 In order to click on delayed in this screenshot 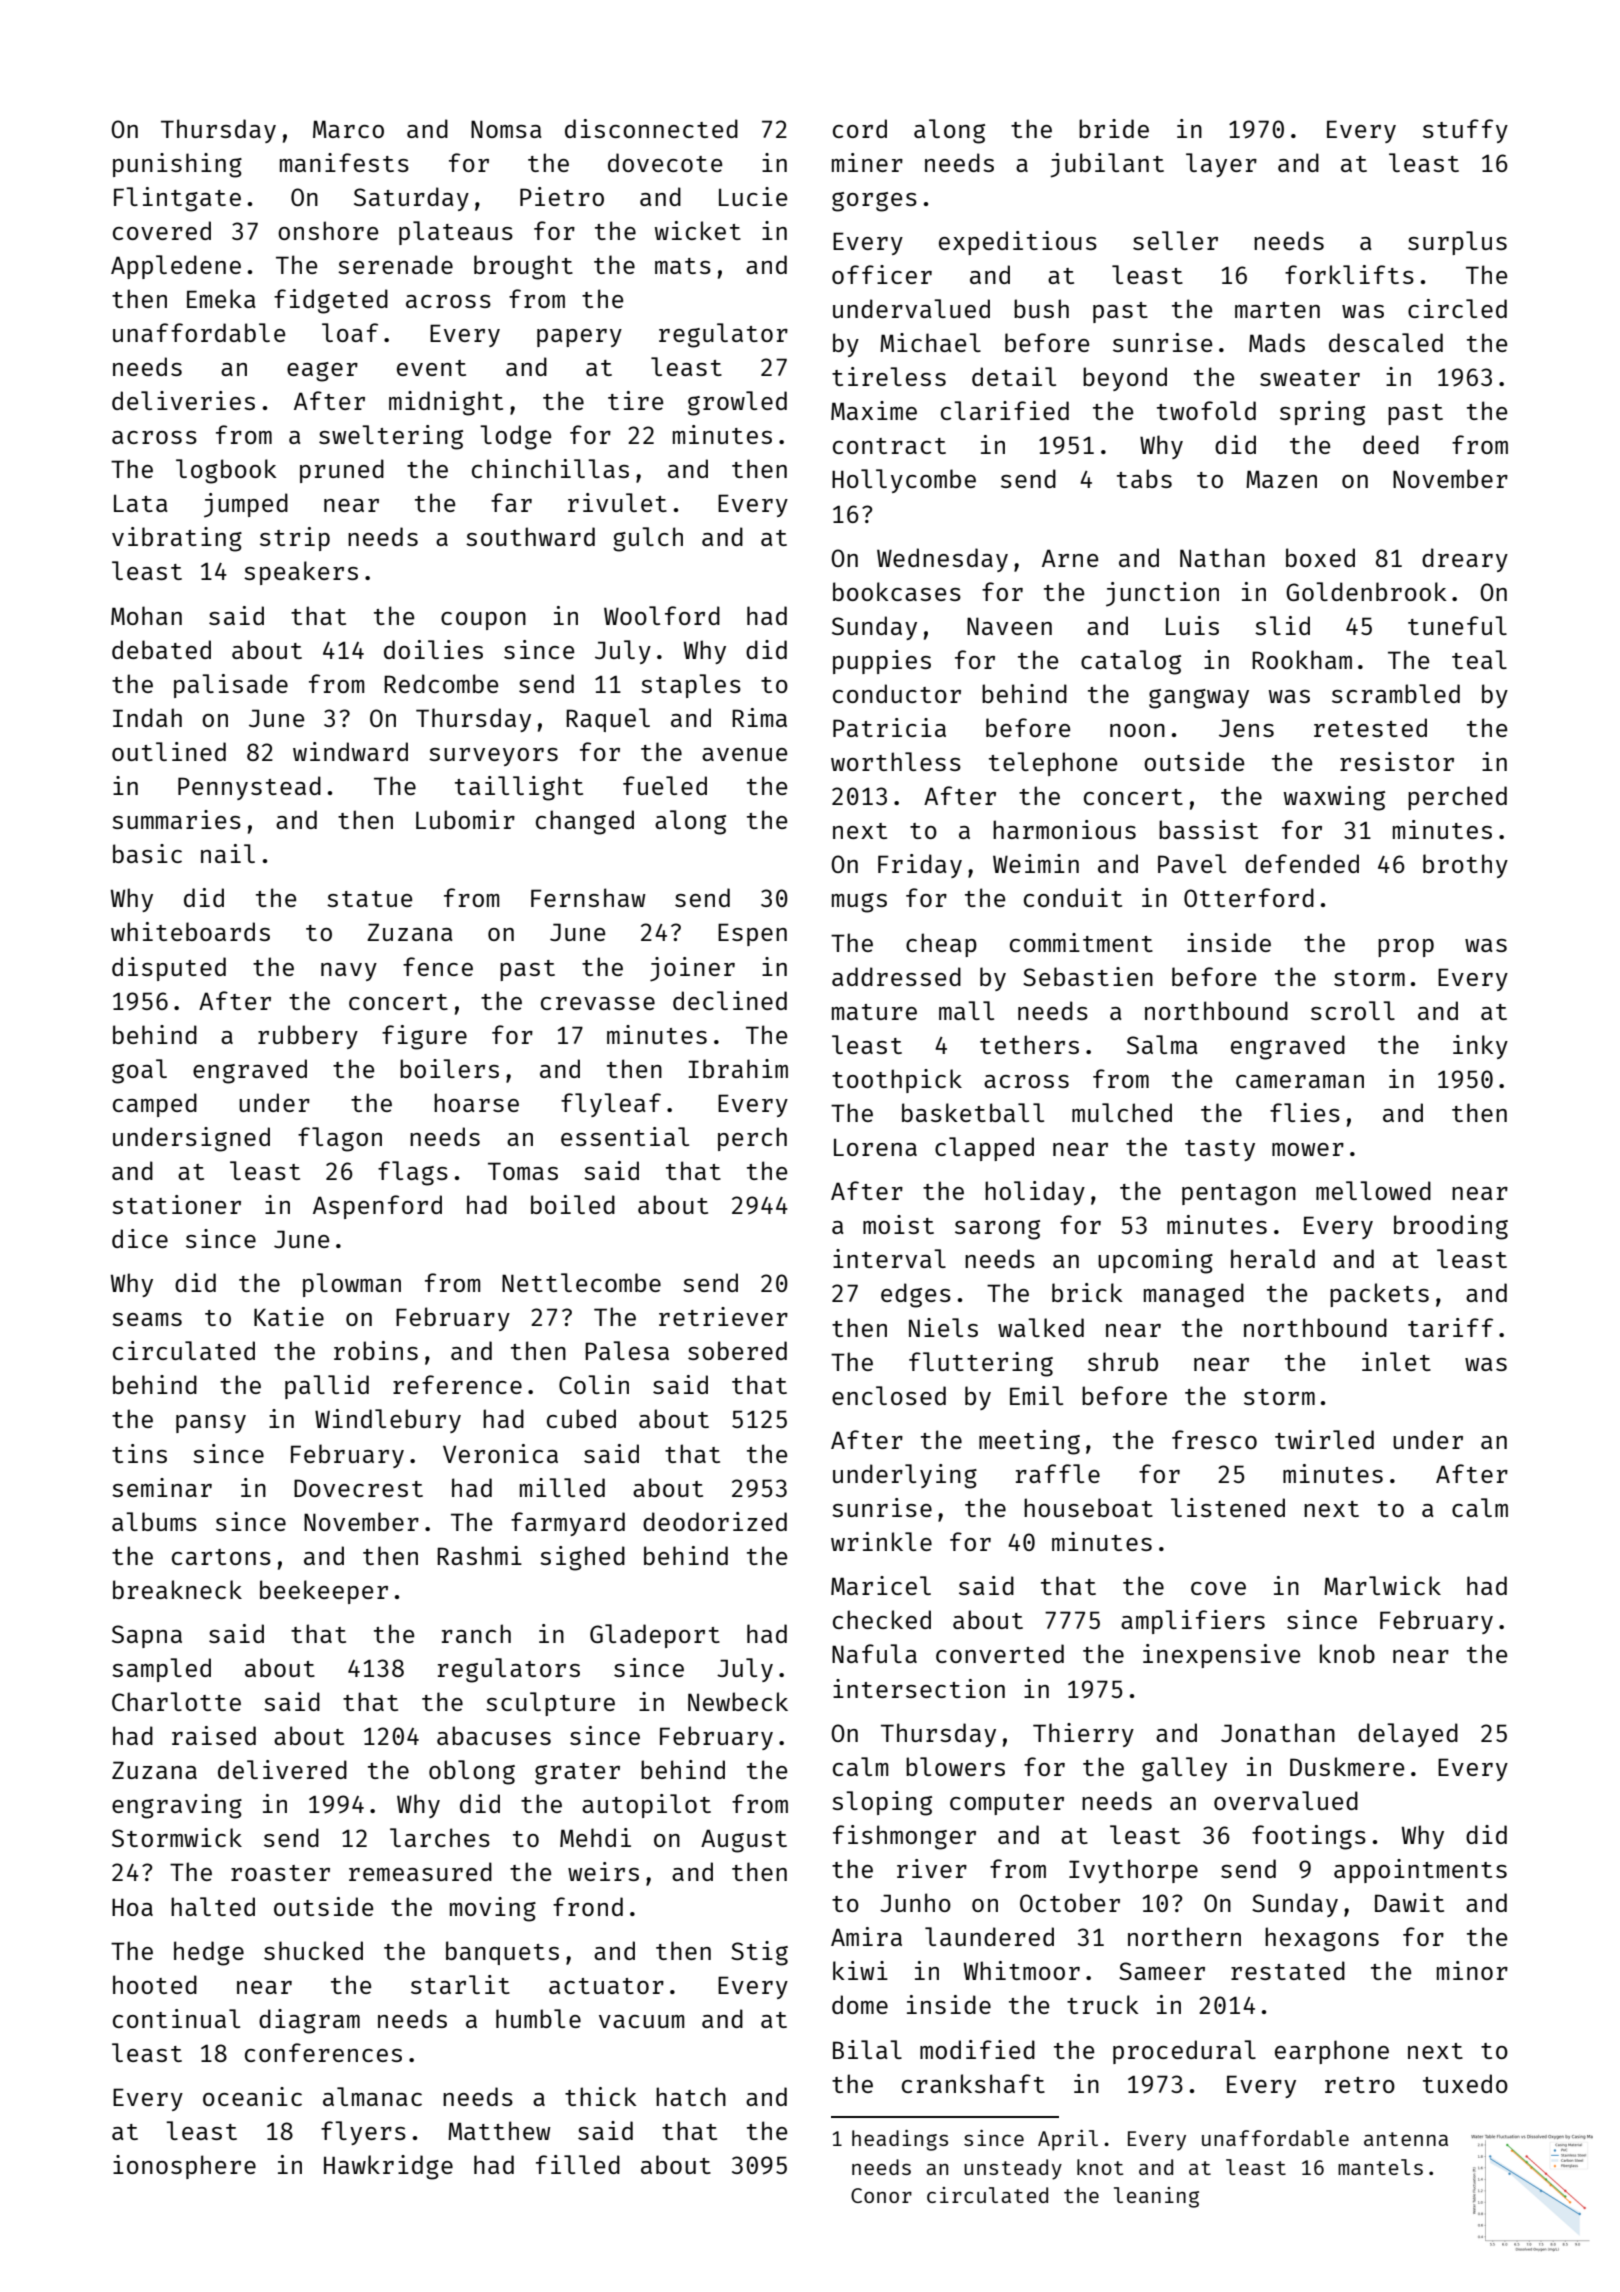, I will do `click(1408, 1735)`.
